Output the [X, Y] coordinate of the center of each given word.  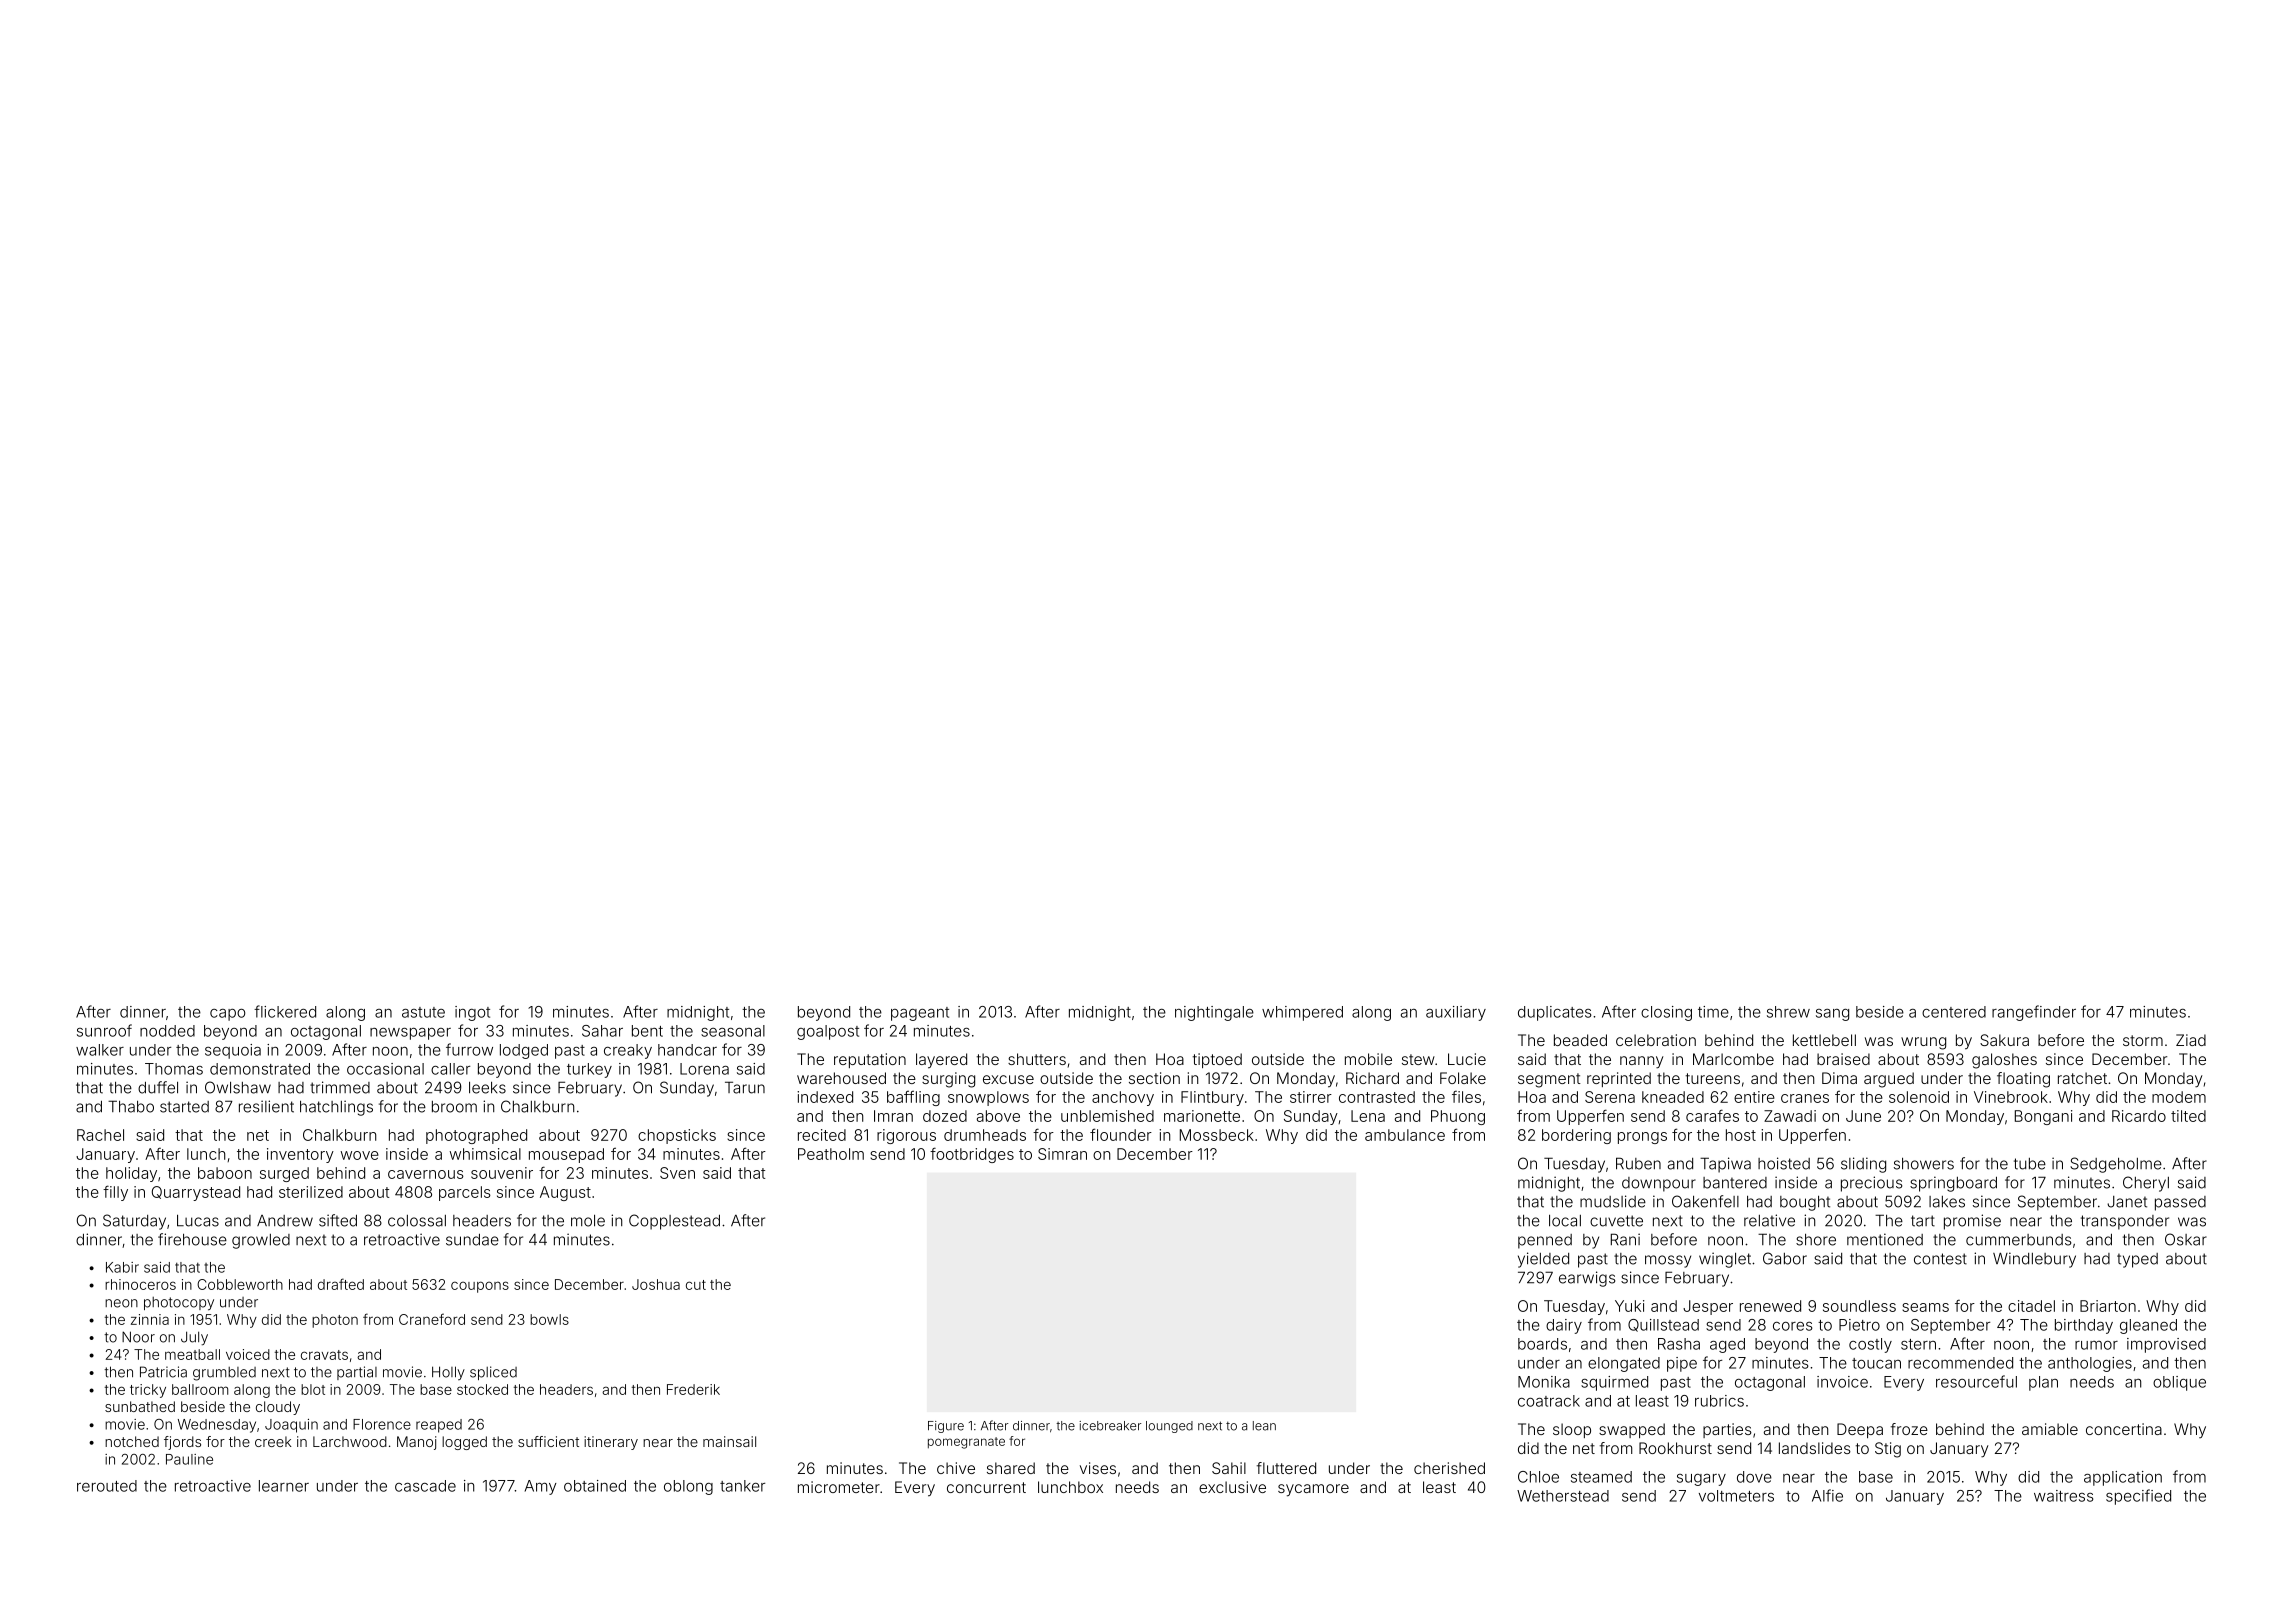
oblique [2179, 1383]
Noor [138, 1337]
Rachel [100, 1135]
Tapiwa [1725, 1165]
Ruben [1638, 1163]
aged [1727, 1345]
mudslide [1613, 1201]
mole [588, 1221]
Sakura [2004, 1040]
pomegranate [966, 1443]
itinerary [611, 1443]
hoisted [1784, 1163]
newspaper [410, 1034]
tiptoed [1217, 1060]
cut [696, 1285]
